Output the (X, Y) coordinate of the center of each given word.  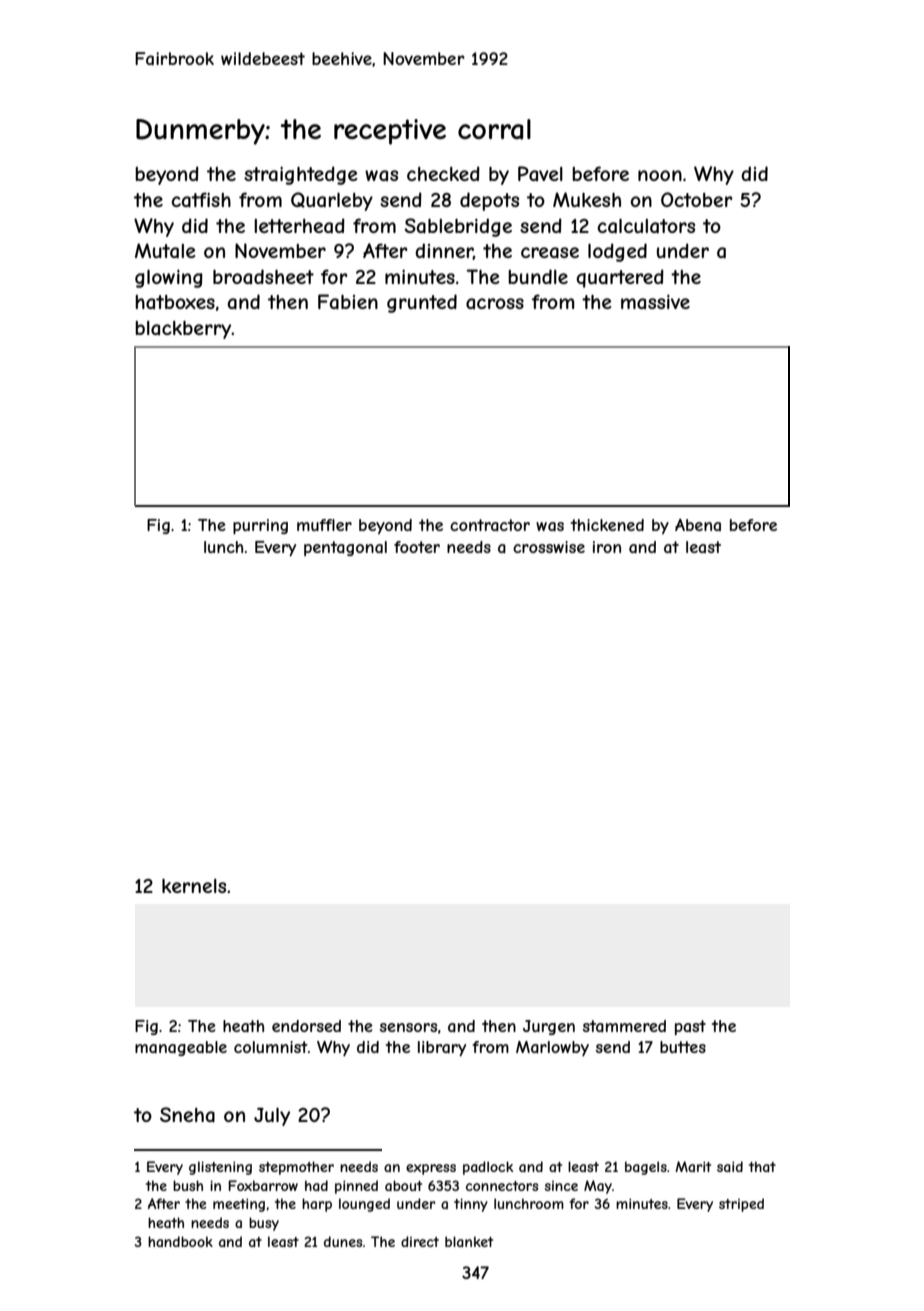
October (697, 199)
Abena (698, 525)
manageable (181, 1048)
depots (489, 201)
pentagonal (345, 548)
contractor (490, 525)
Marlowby (552, 1048)
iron (607, 547)
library (442, 1048)
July (272, 1117)
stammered (624, 1026)
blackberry (183, 330)
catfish (201, 200)
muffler (324, 525)
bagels (646, 1168)
